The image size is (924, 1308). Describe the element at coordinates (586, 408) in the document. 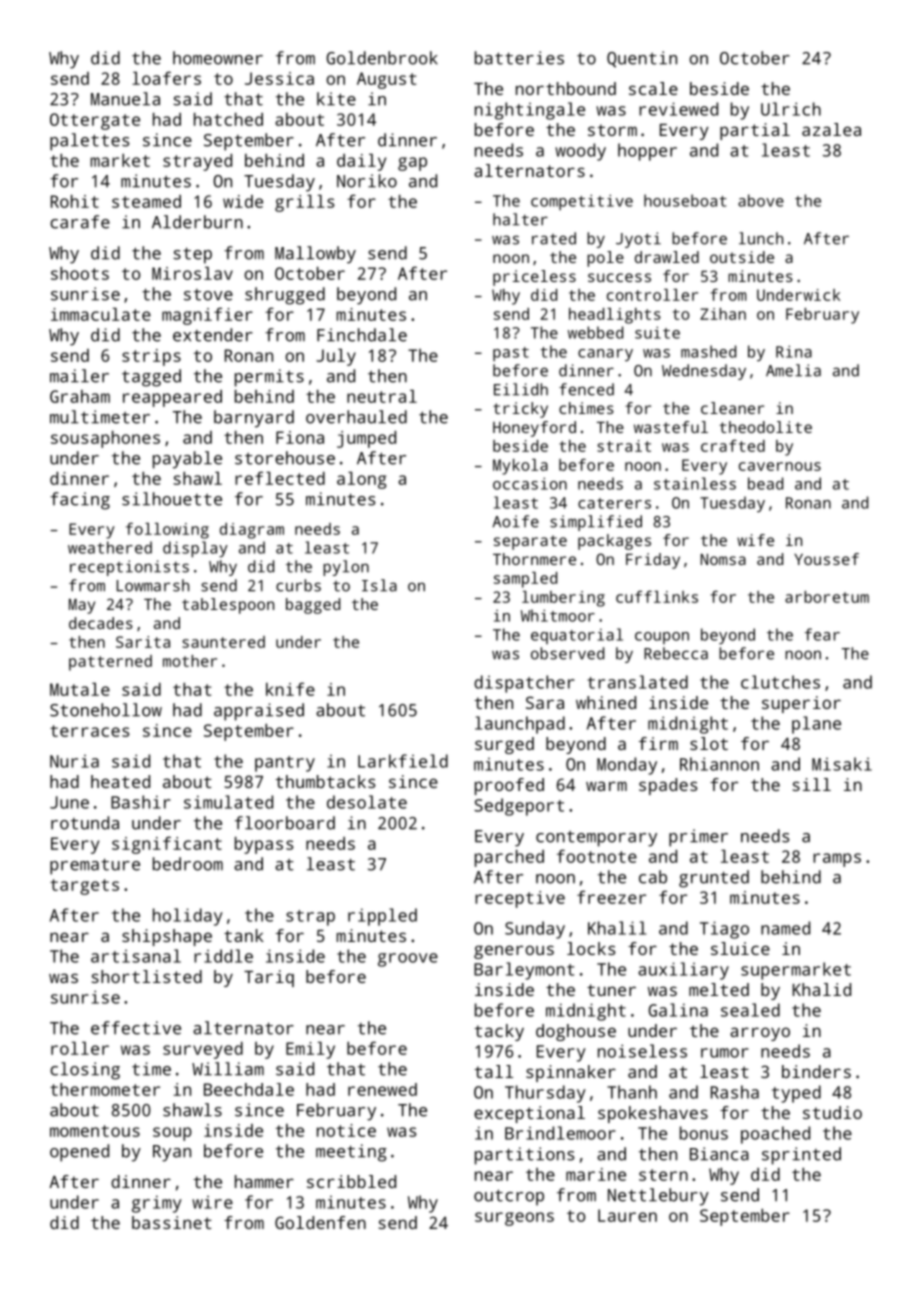

I see `chimes` at that location.
